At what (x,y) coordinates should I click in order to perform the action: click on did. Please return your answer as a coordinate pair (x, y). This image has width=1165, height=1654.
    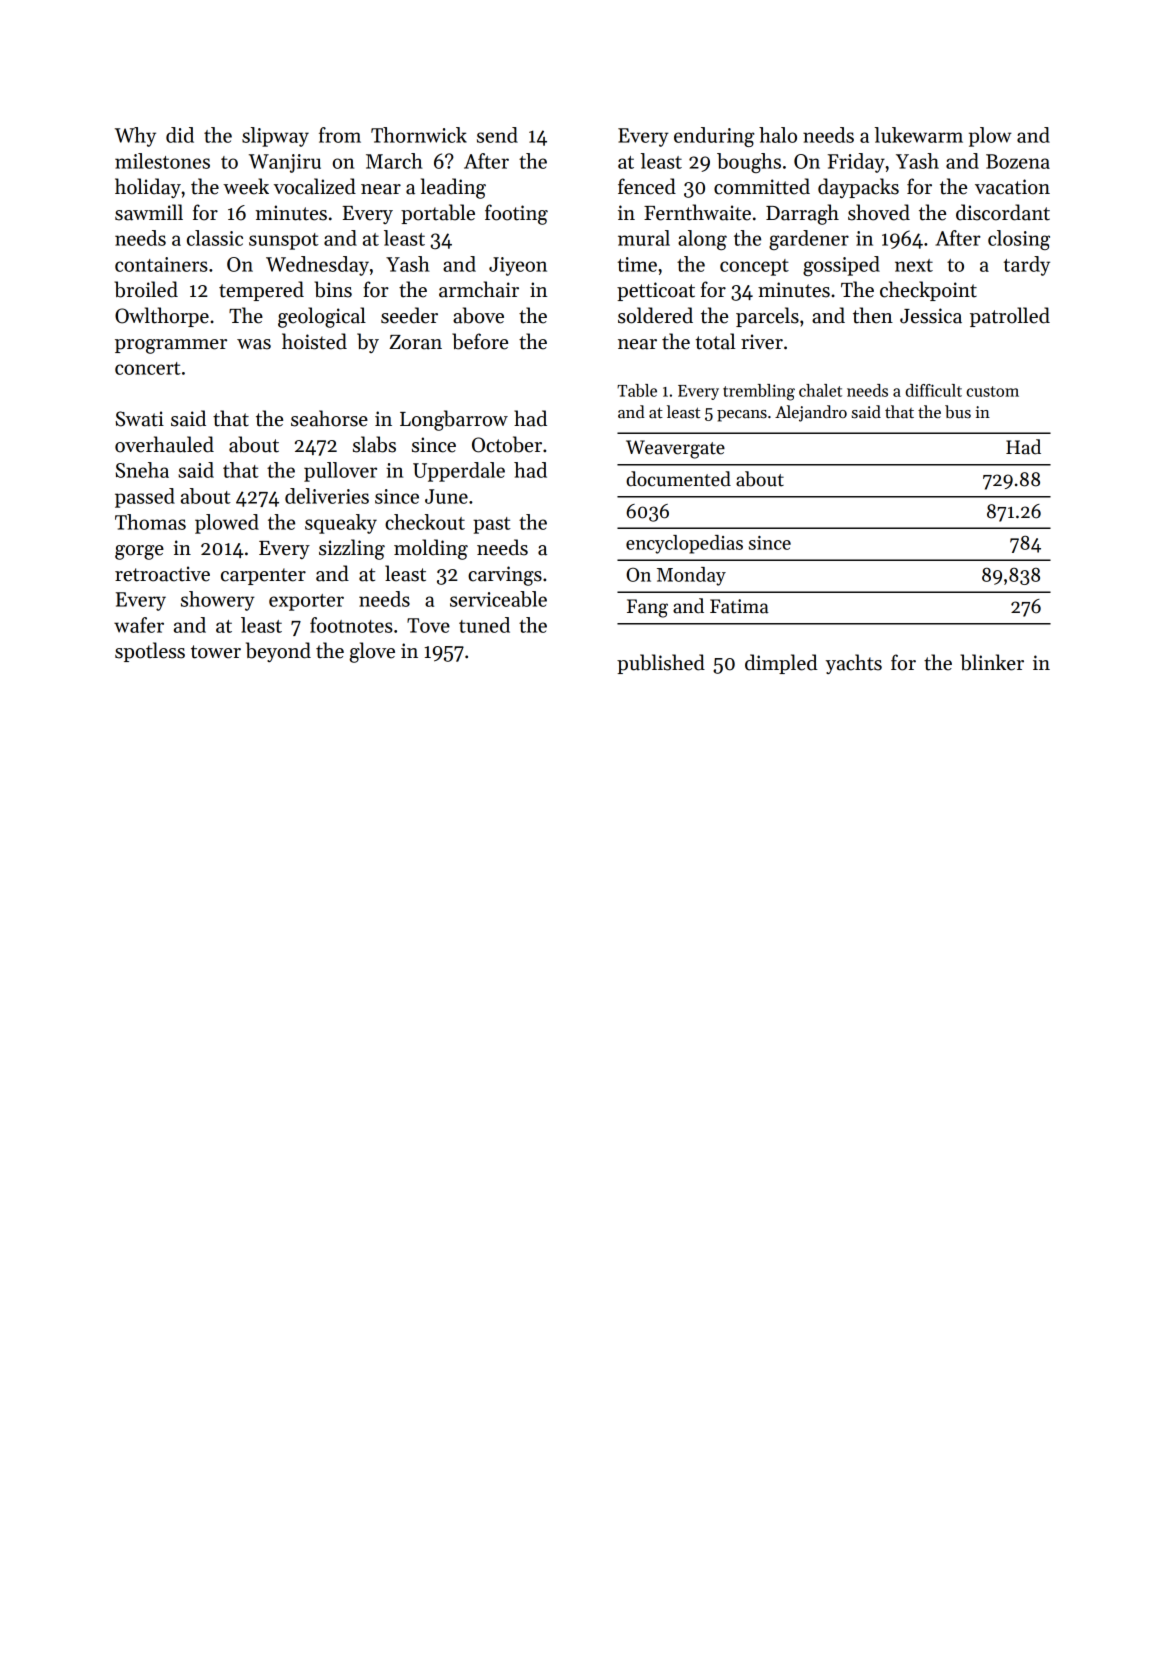
    Looking at the image, I should click on (180, 135).
